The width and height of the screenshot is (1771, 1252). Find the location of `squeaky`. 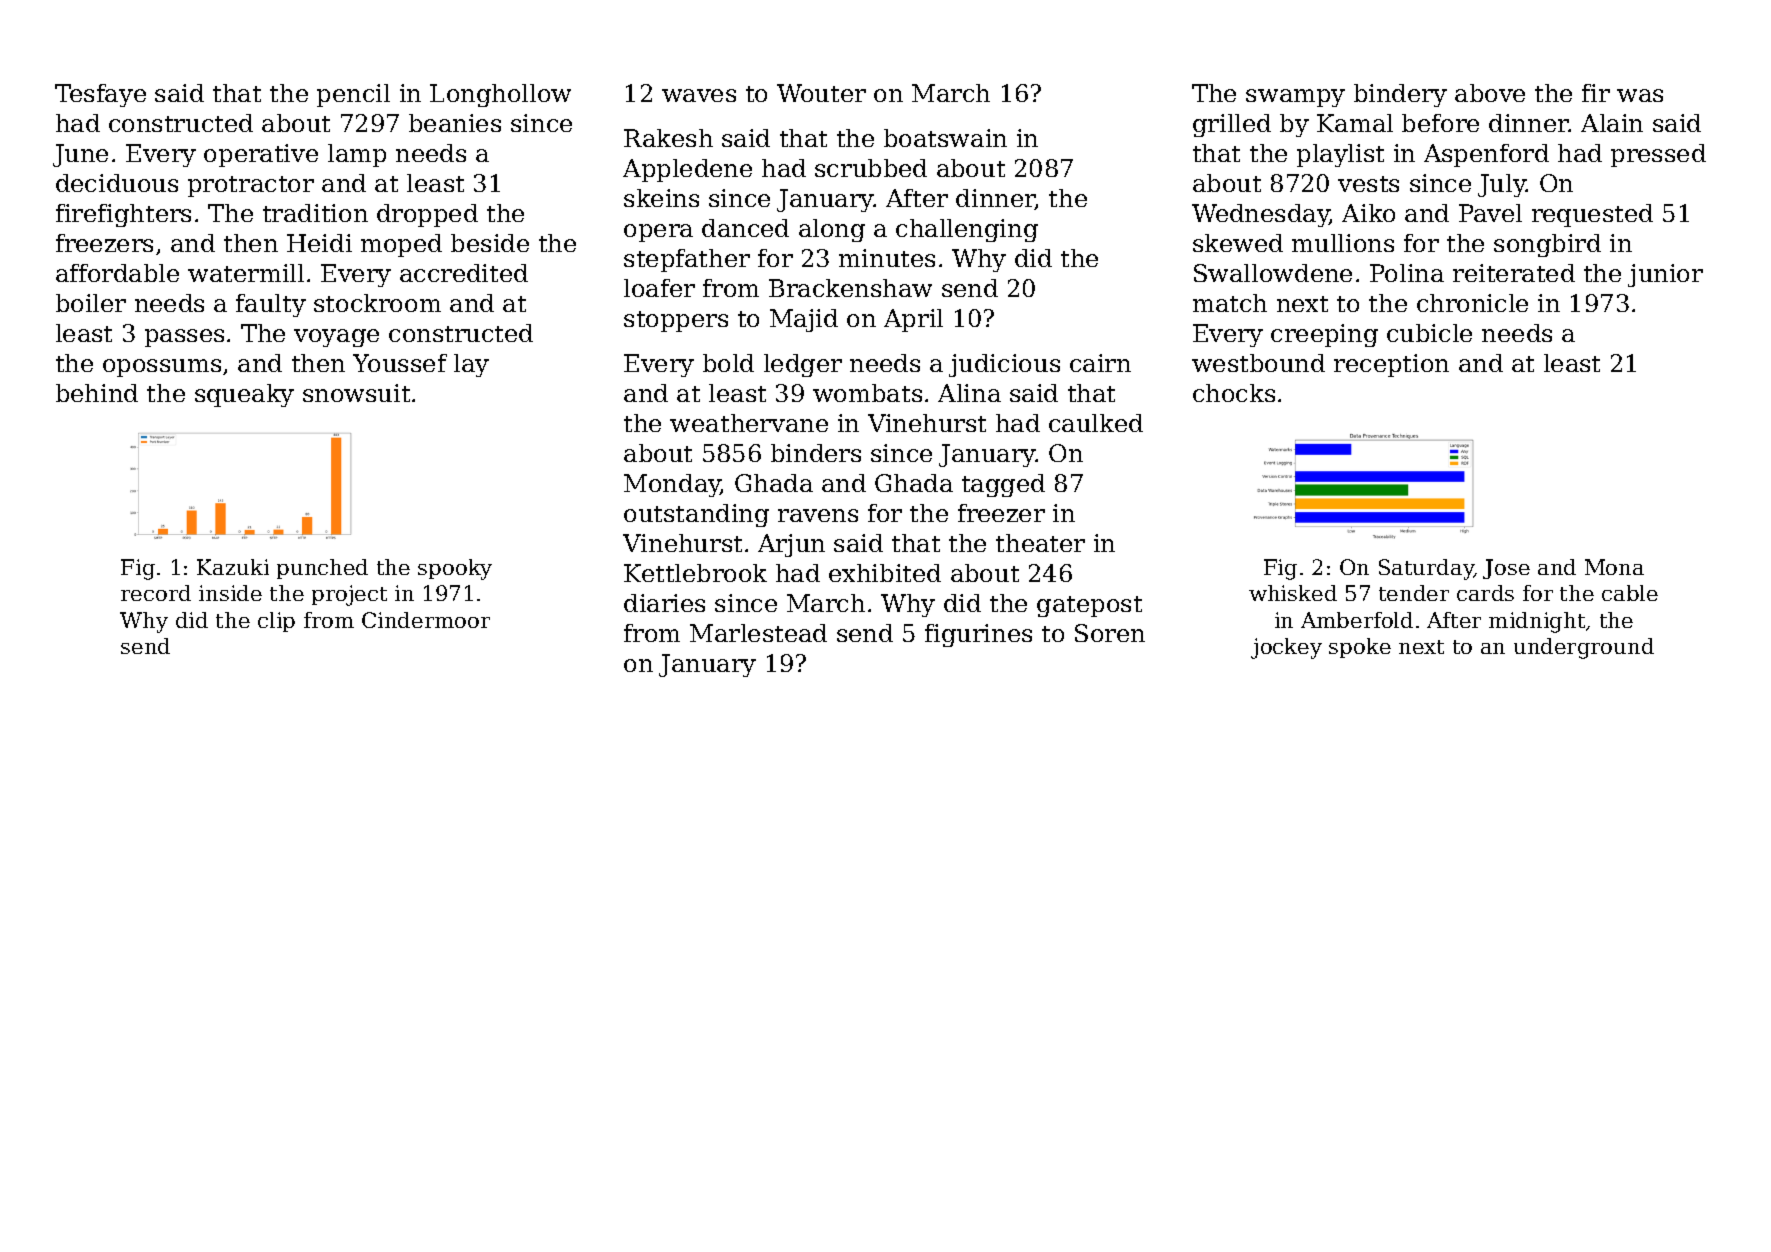

squeaky is located at coordinates (244, 395).
